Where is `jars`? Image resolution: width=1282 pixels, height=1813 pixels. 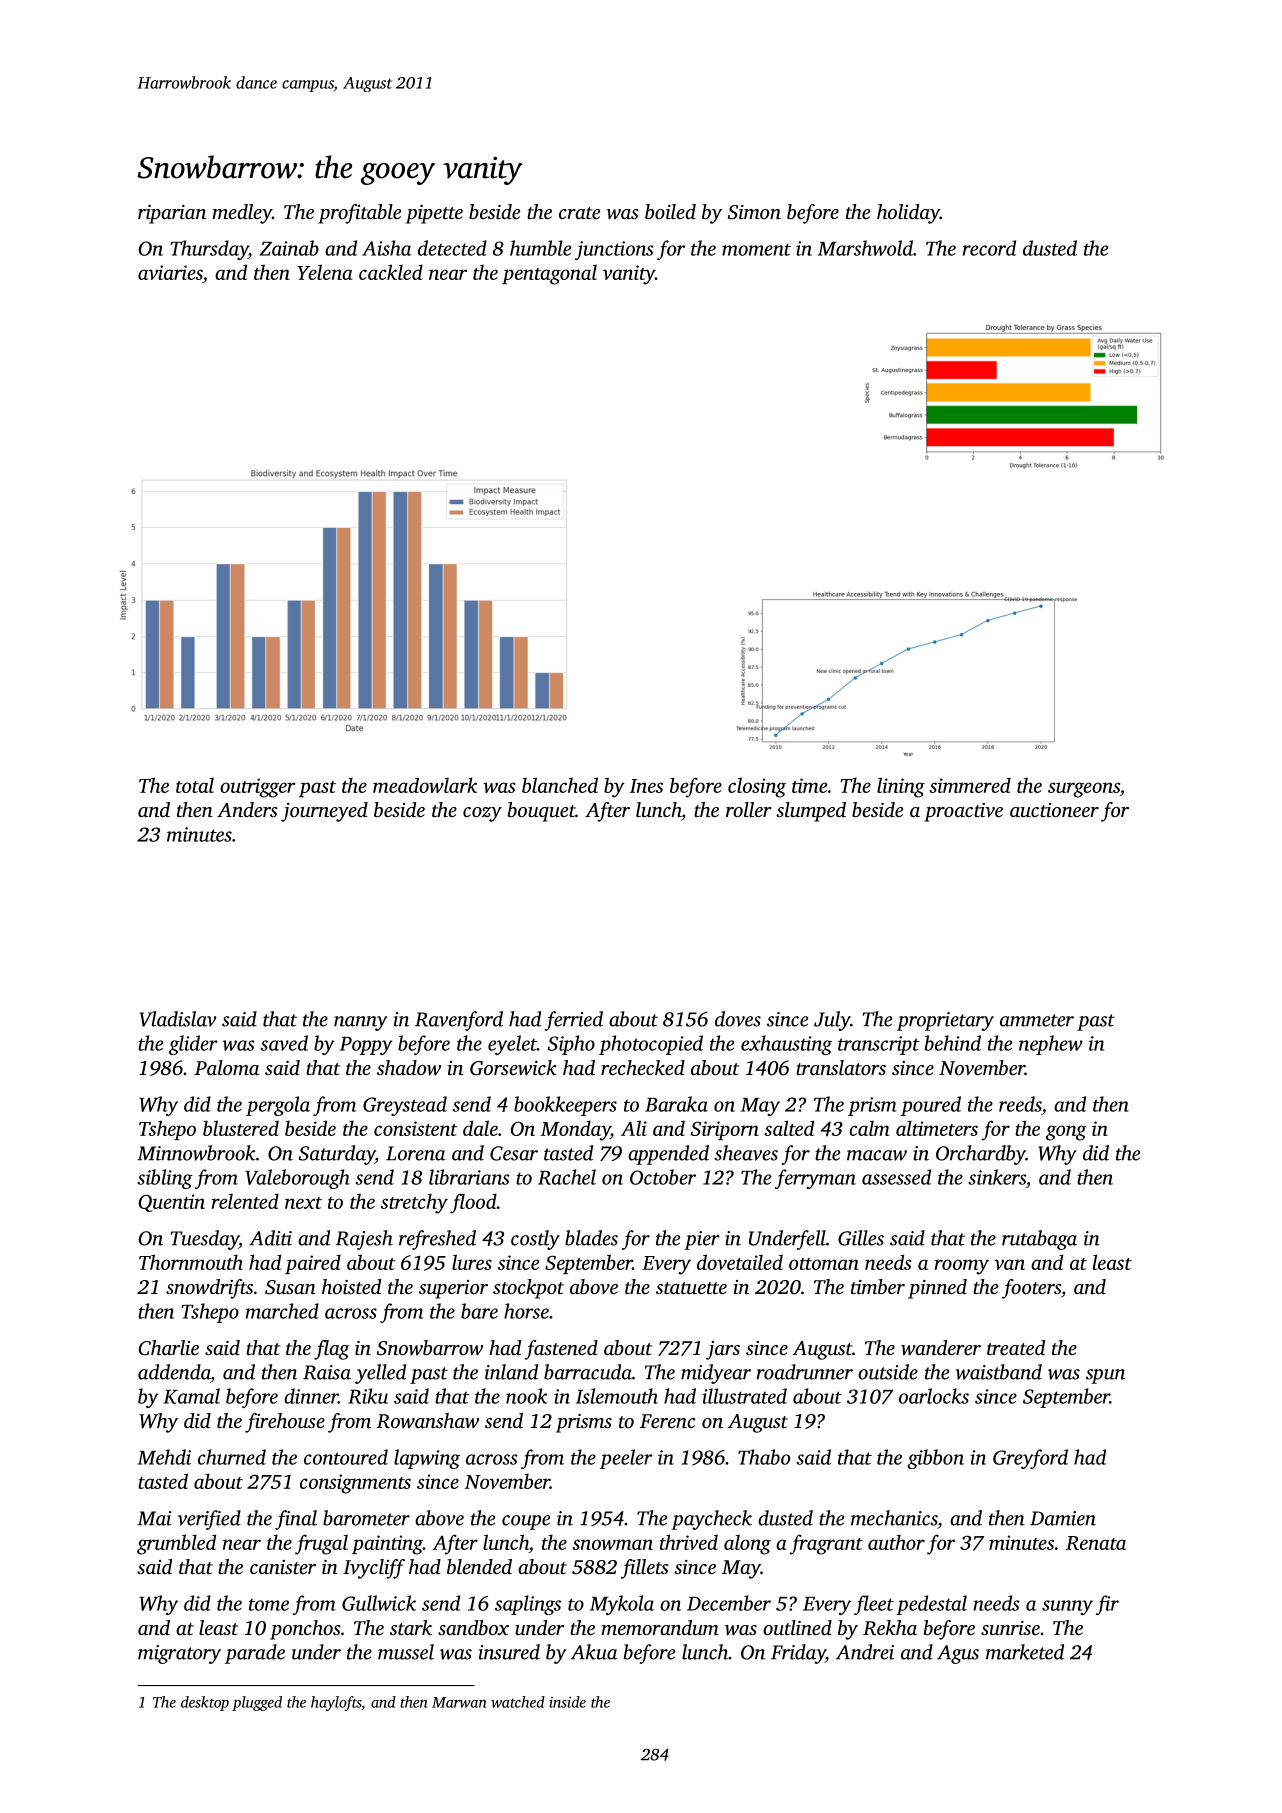
jars is located at coordinates (723, 1350).
